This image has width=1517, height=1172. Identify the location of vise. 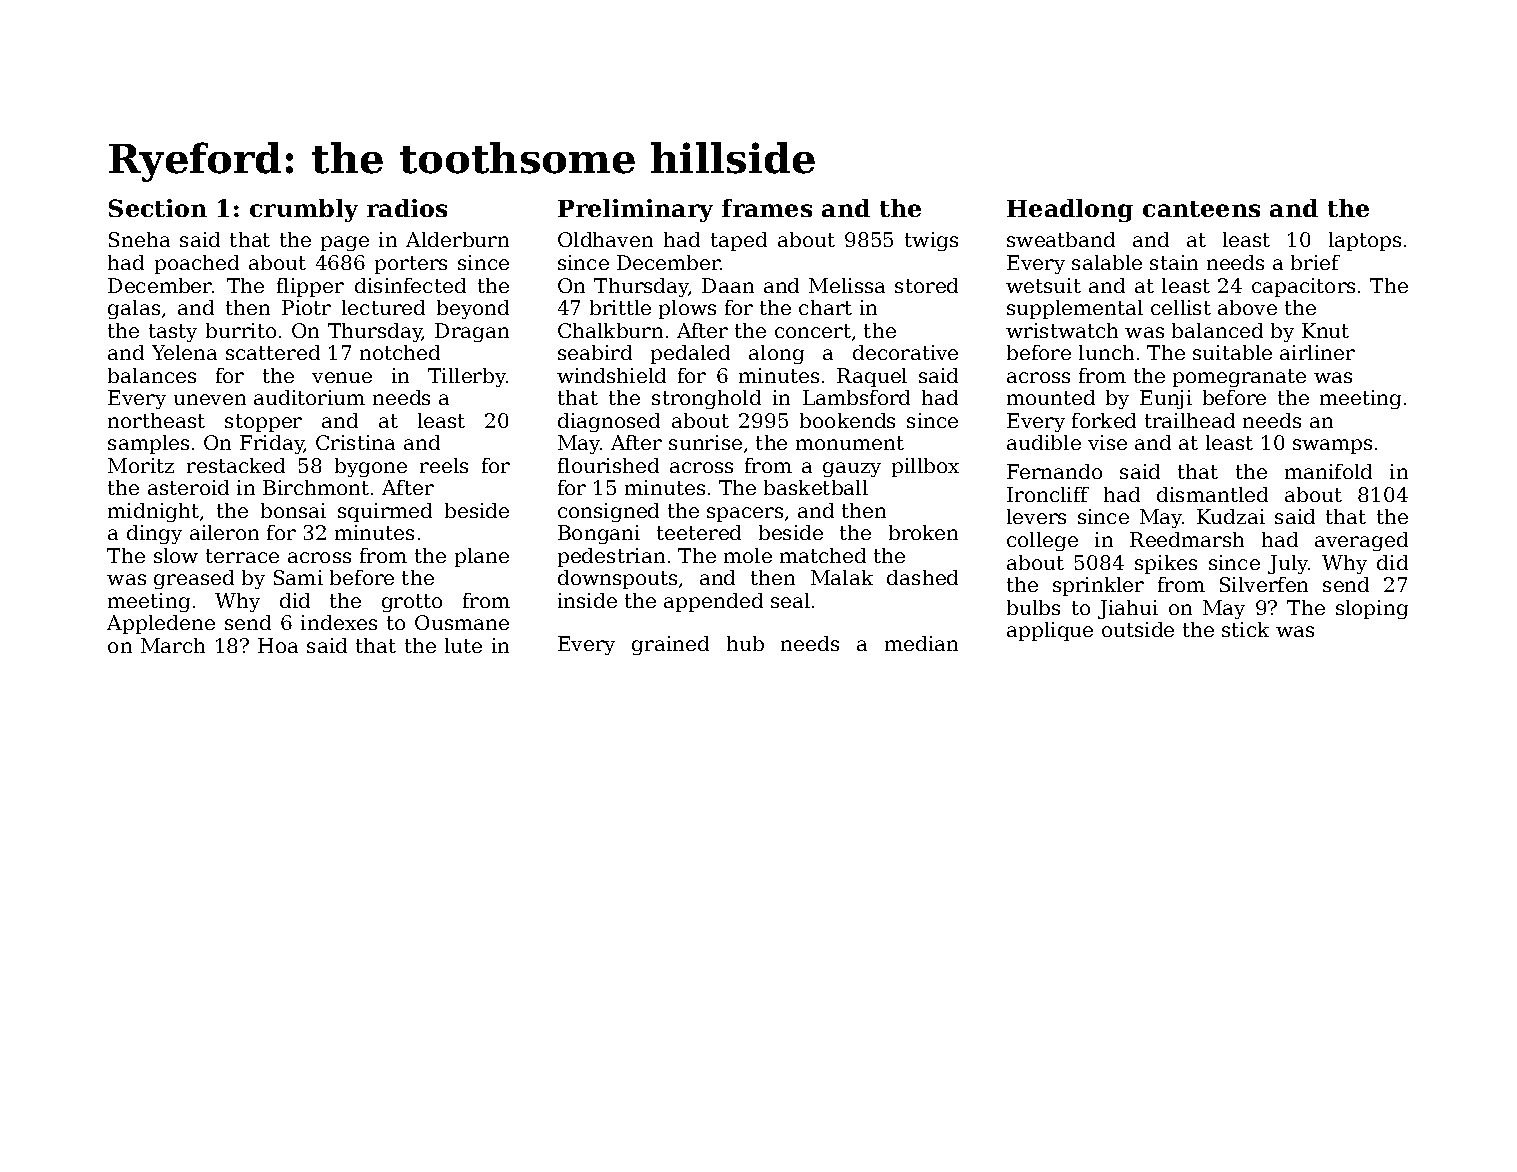
(1107, 442).
